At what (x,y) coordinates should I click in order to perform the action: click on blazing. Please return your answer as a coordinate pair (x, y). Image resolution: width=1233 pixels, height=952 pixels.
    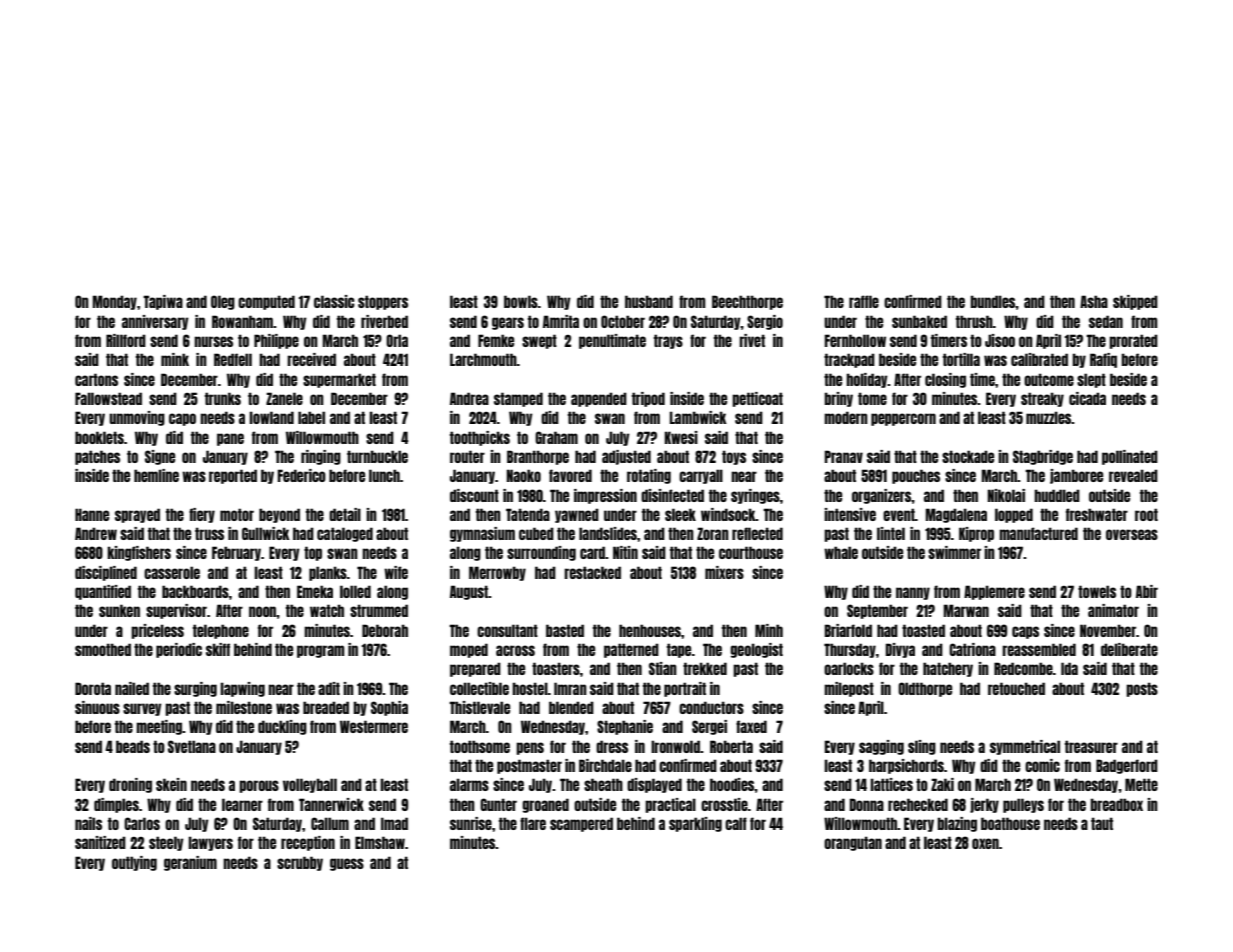
    Looking at the image, I should click on (957, 824).
